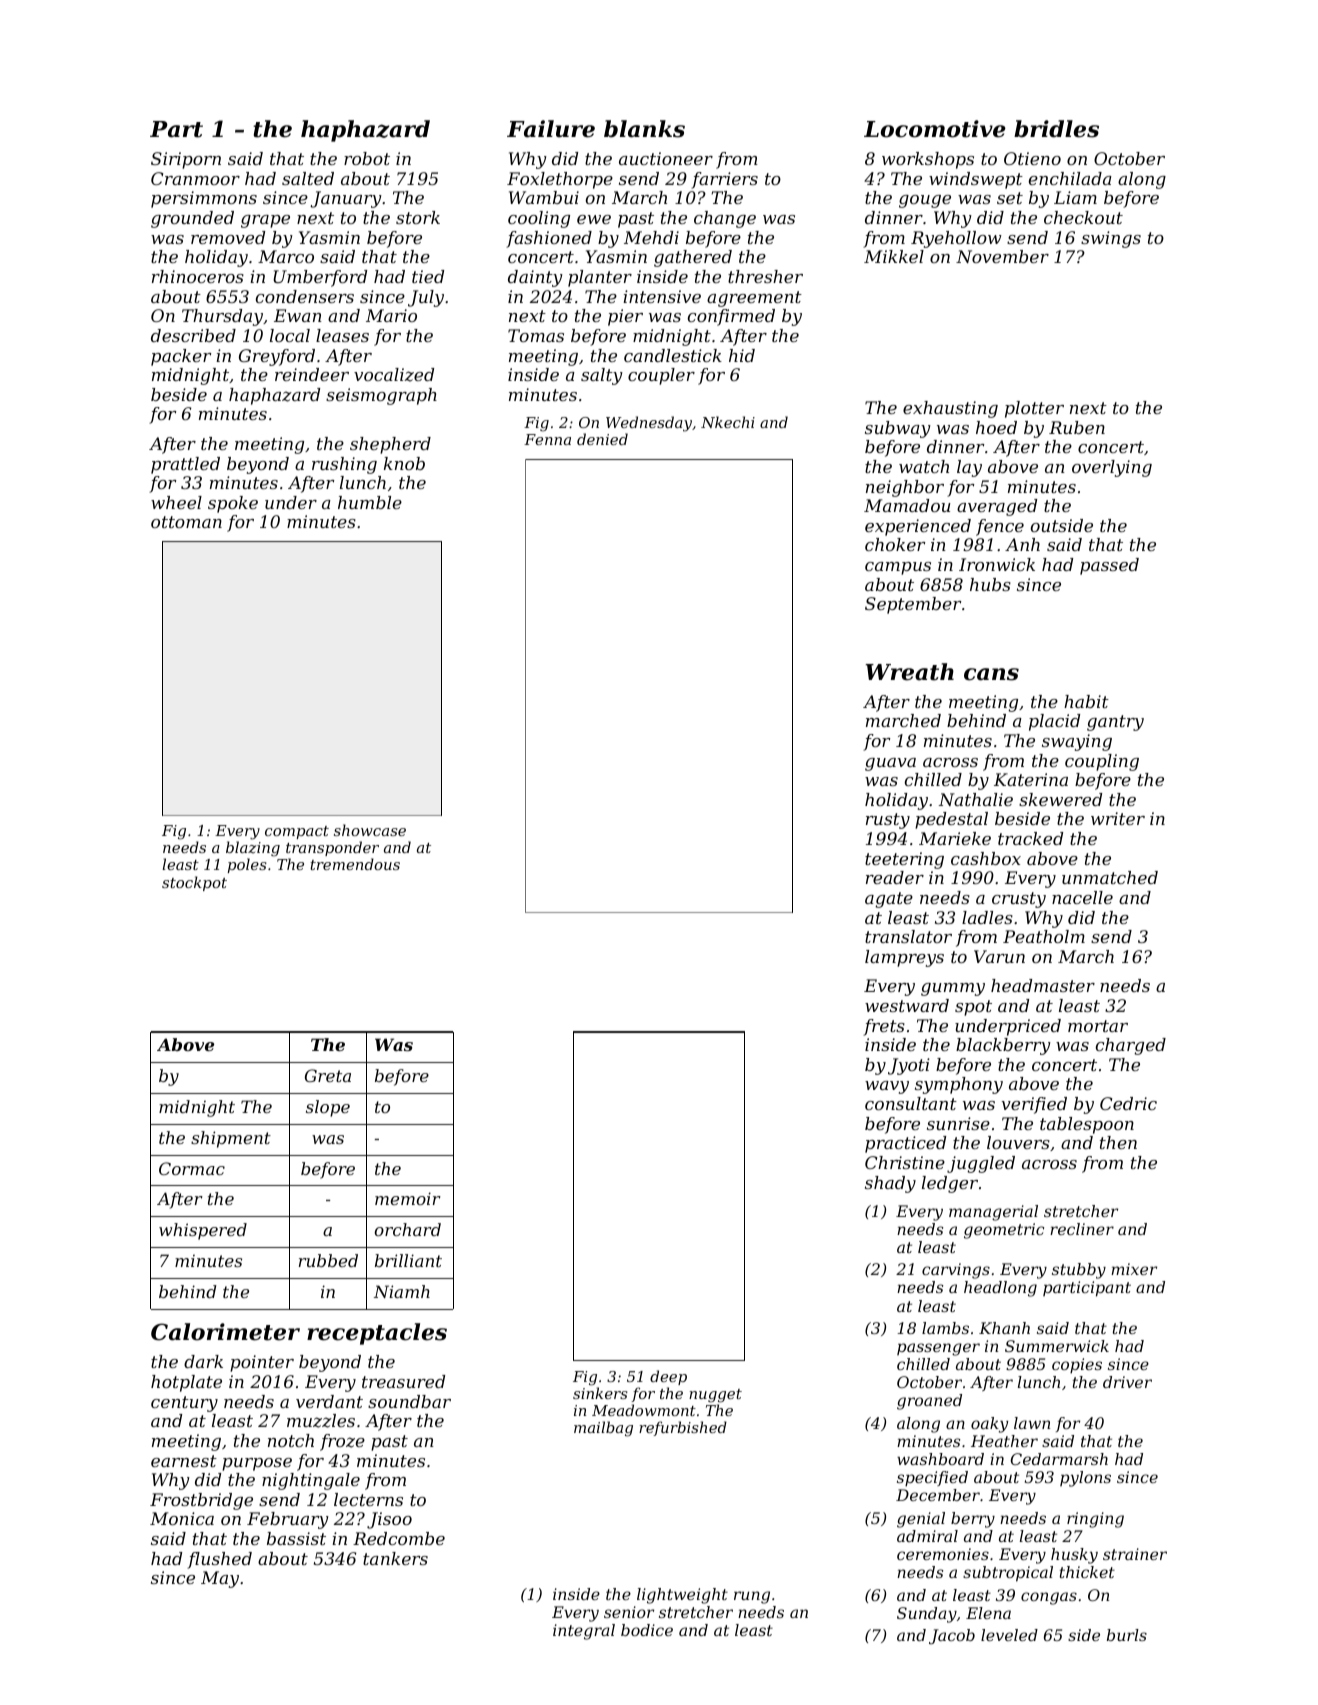 This document has height=1705, width=1318. I want to click on Greta, so click(328, 1075).
